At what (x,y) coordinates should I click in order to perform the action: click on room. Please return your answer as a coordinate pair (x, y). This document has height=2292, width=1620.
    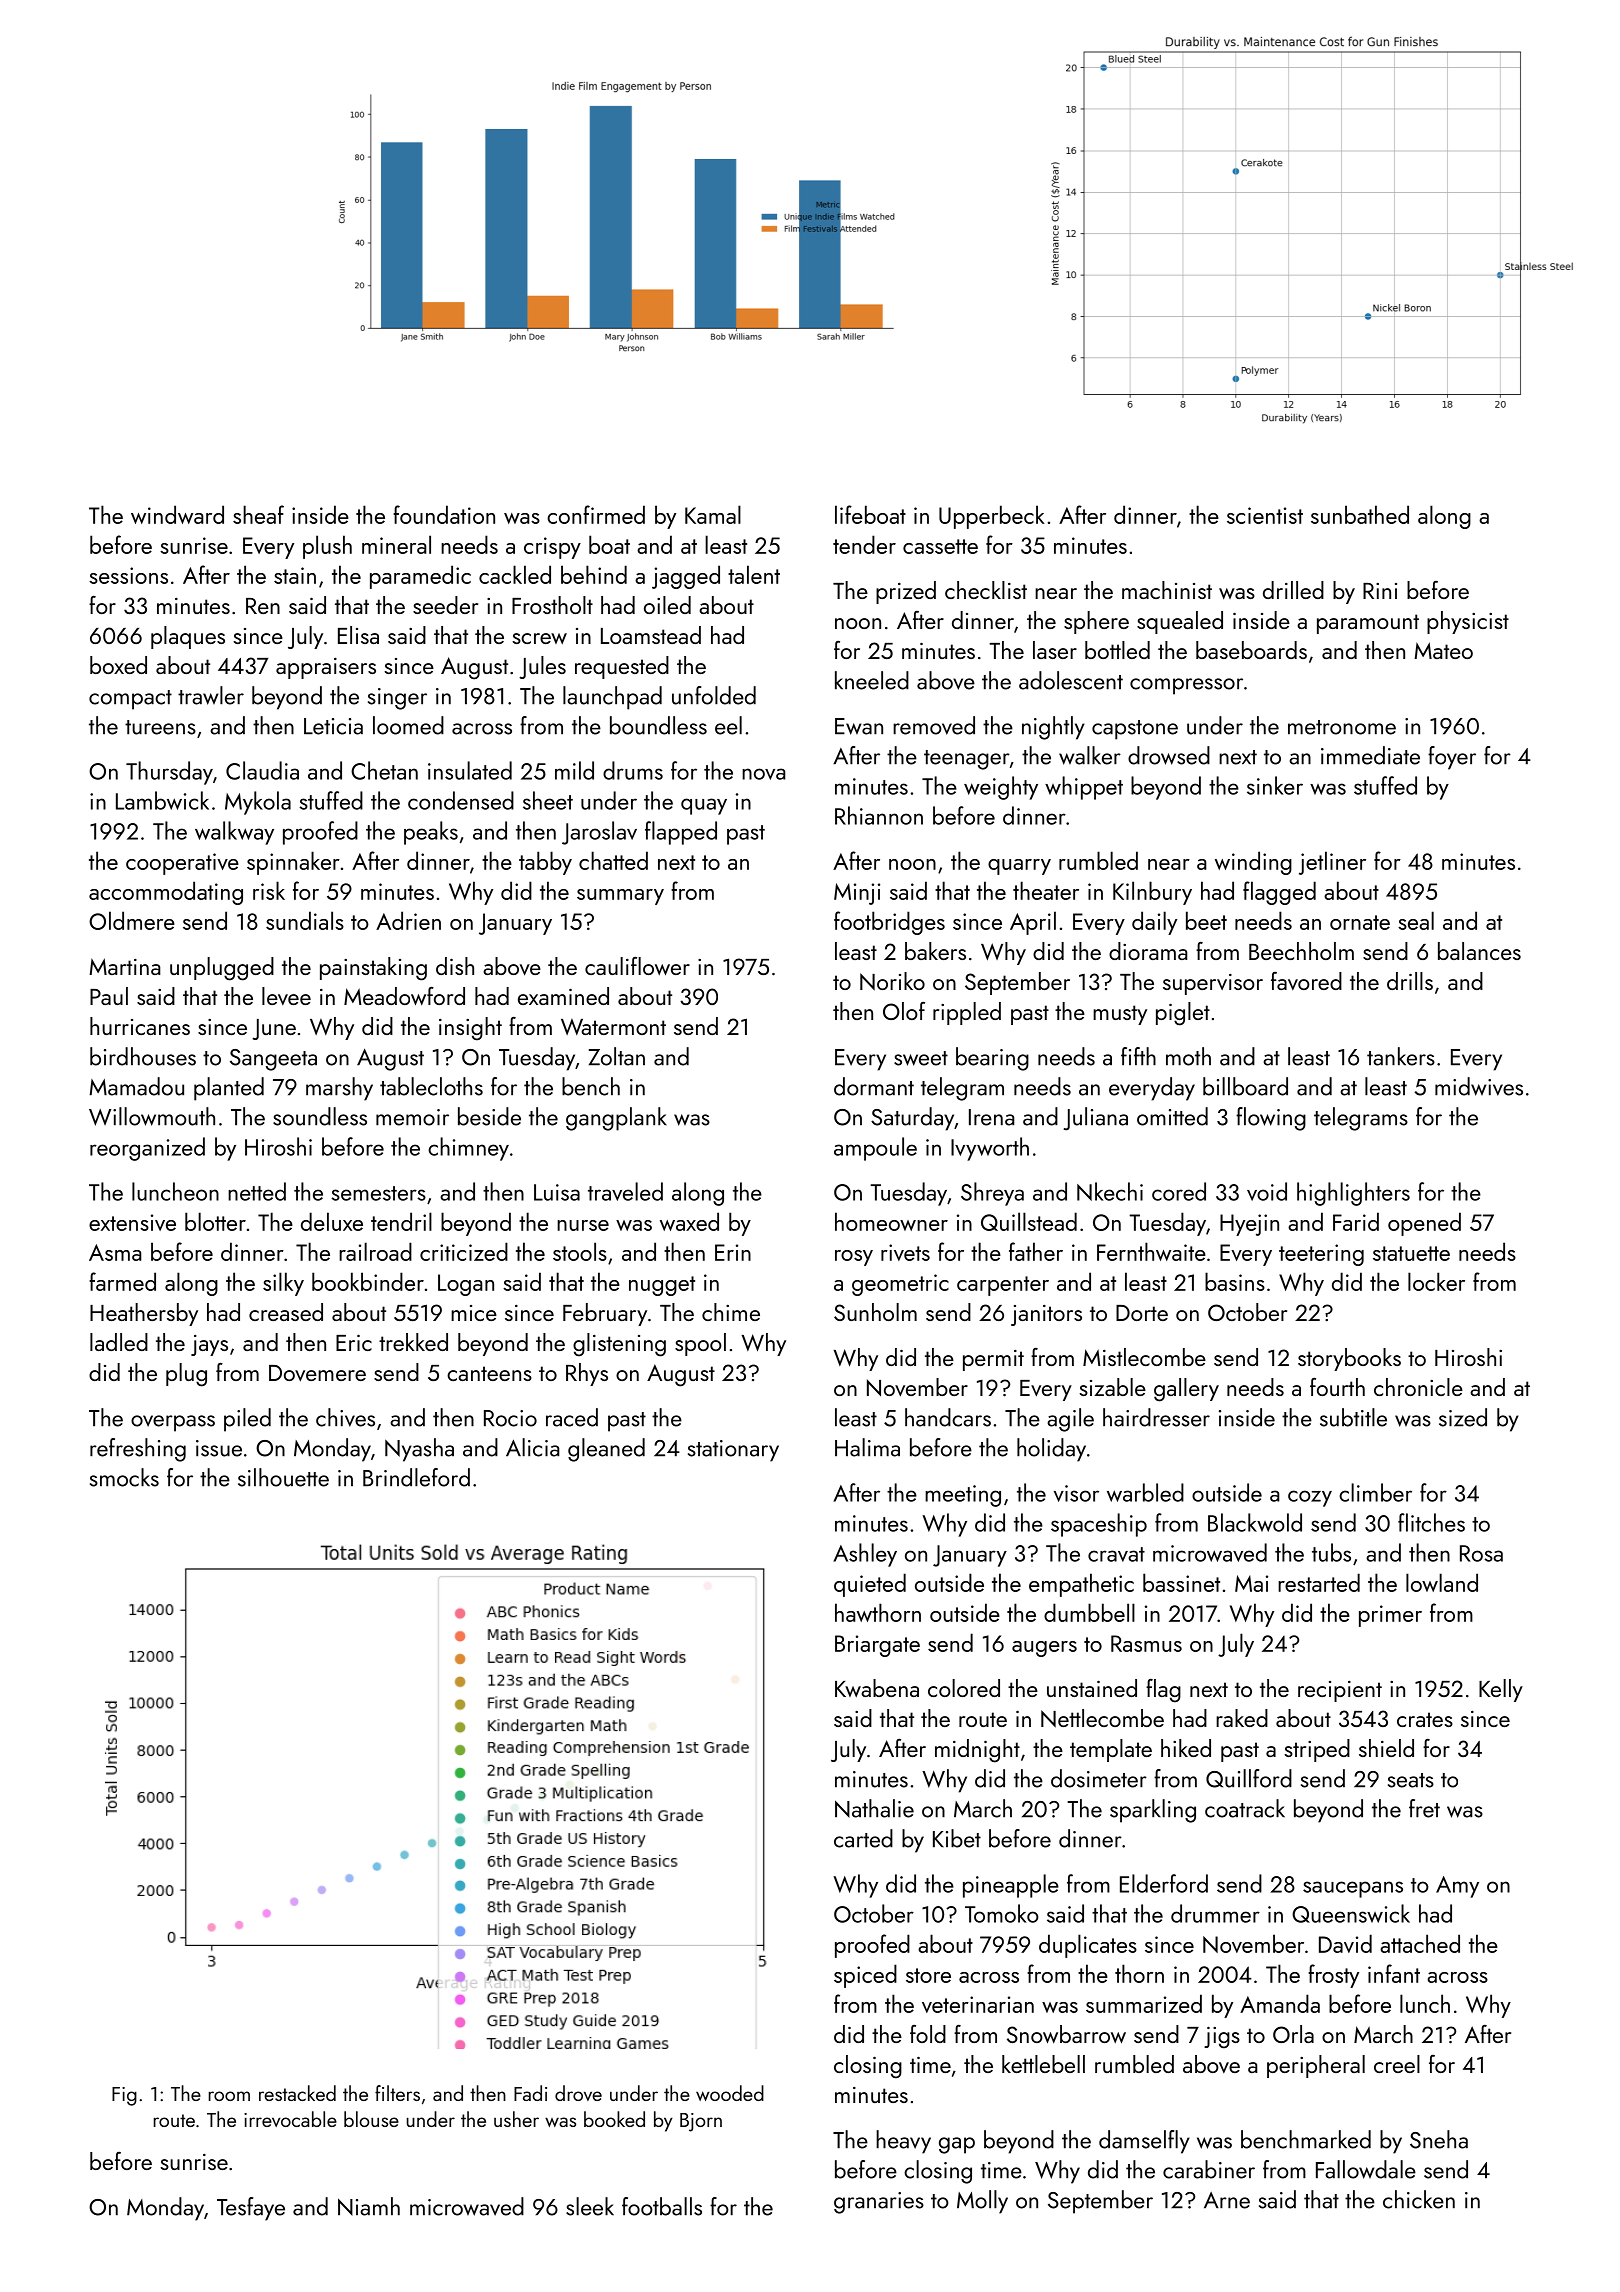
    Looking at the image, I should click on (229, 2096).
